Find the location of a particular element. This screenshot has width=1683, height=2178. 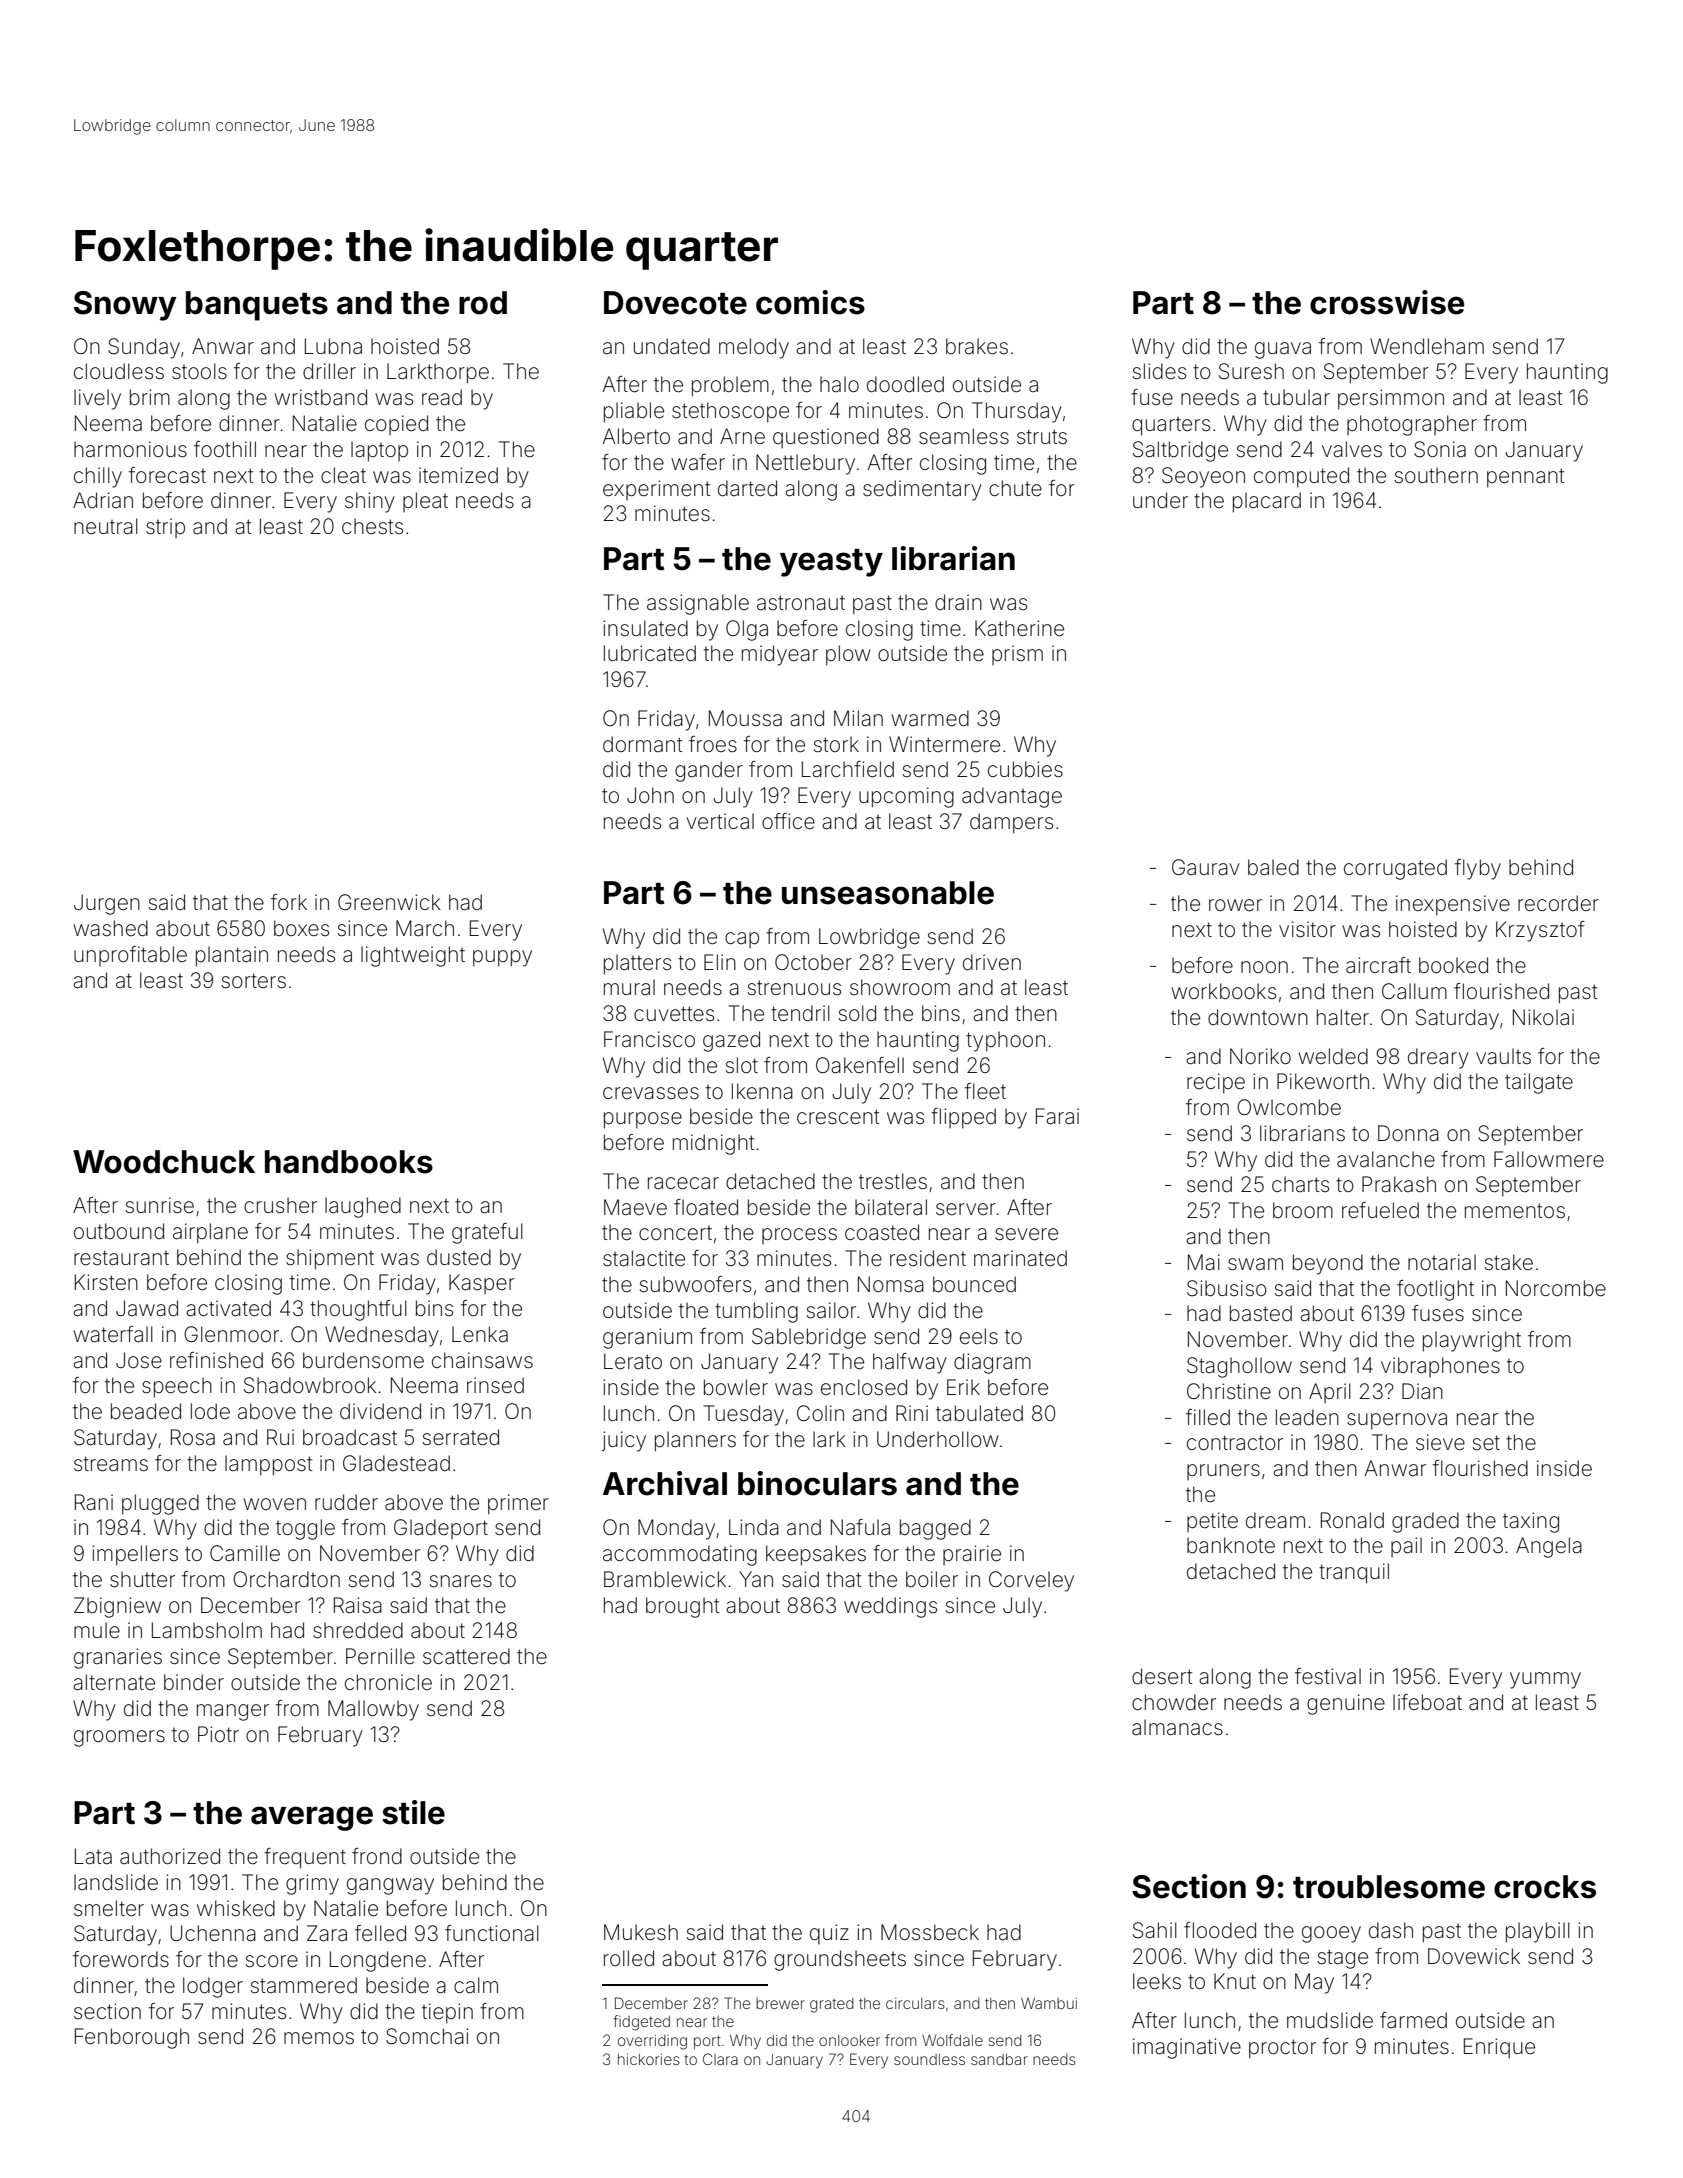

boiler is located at coordinates (932, 1579).
